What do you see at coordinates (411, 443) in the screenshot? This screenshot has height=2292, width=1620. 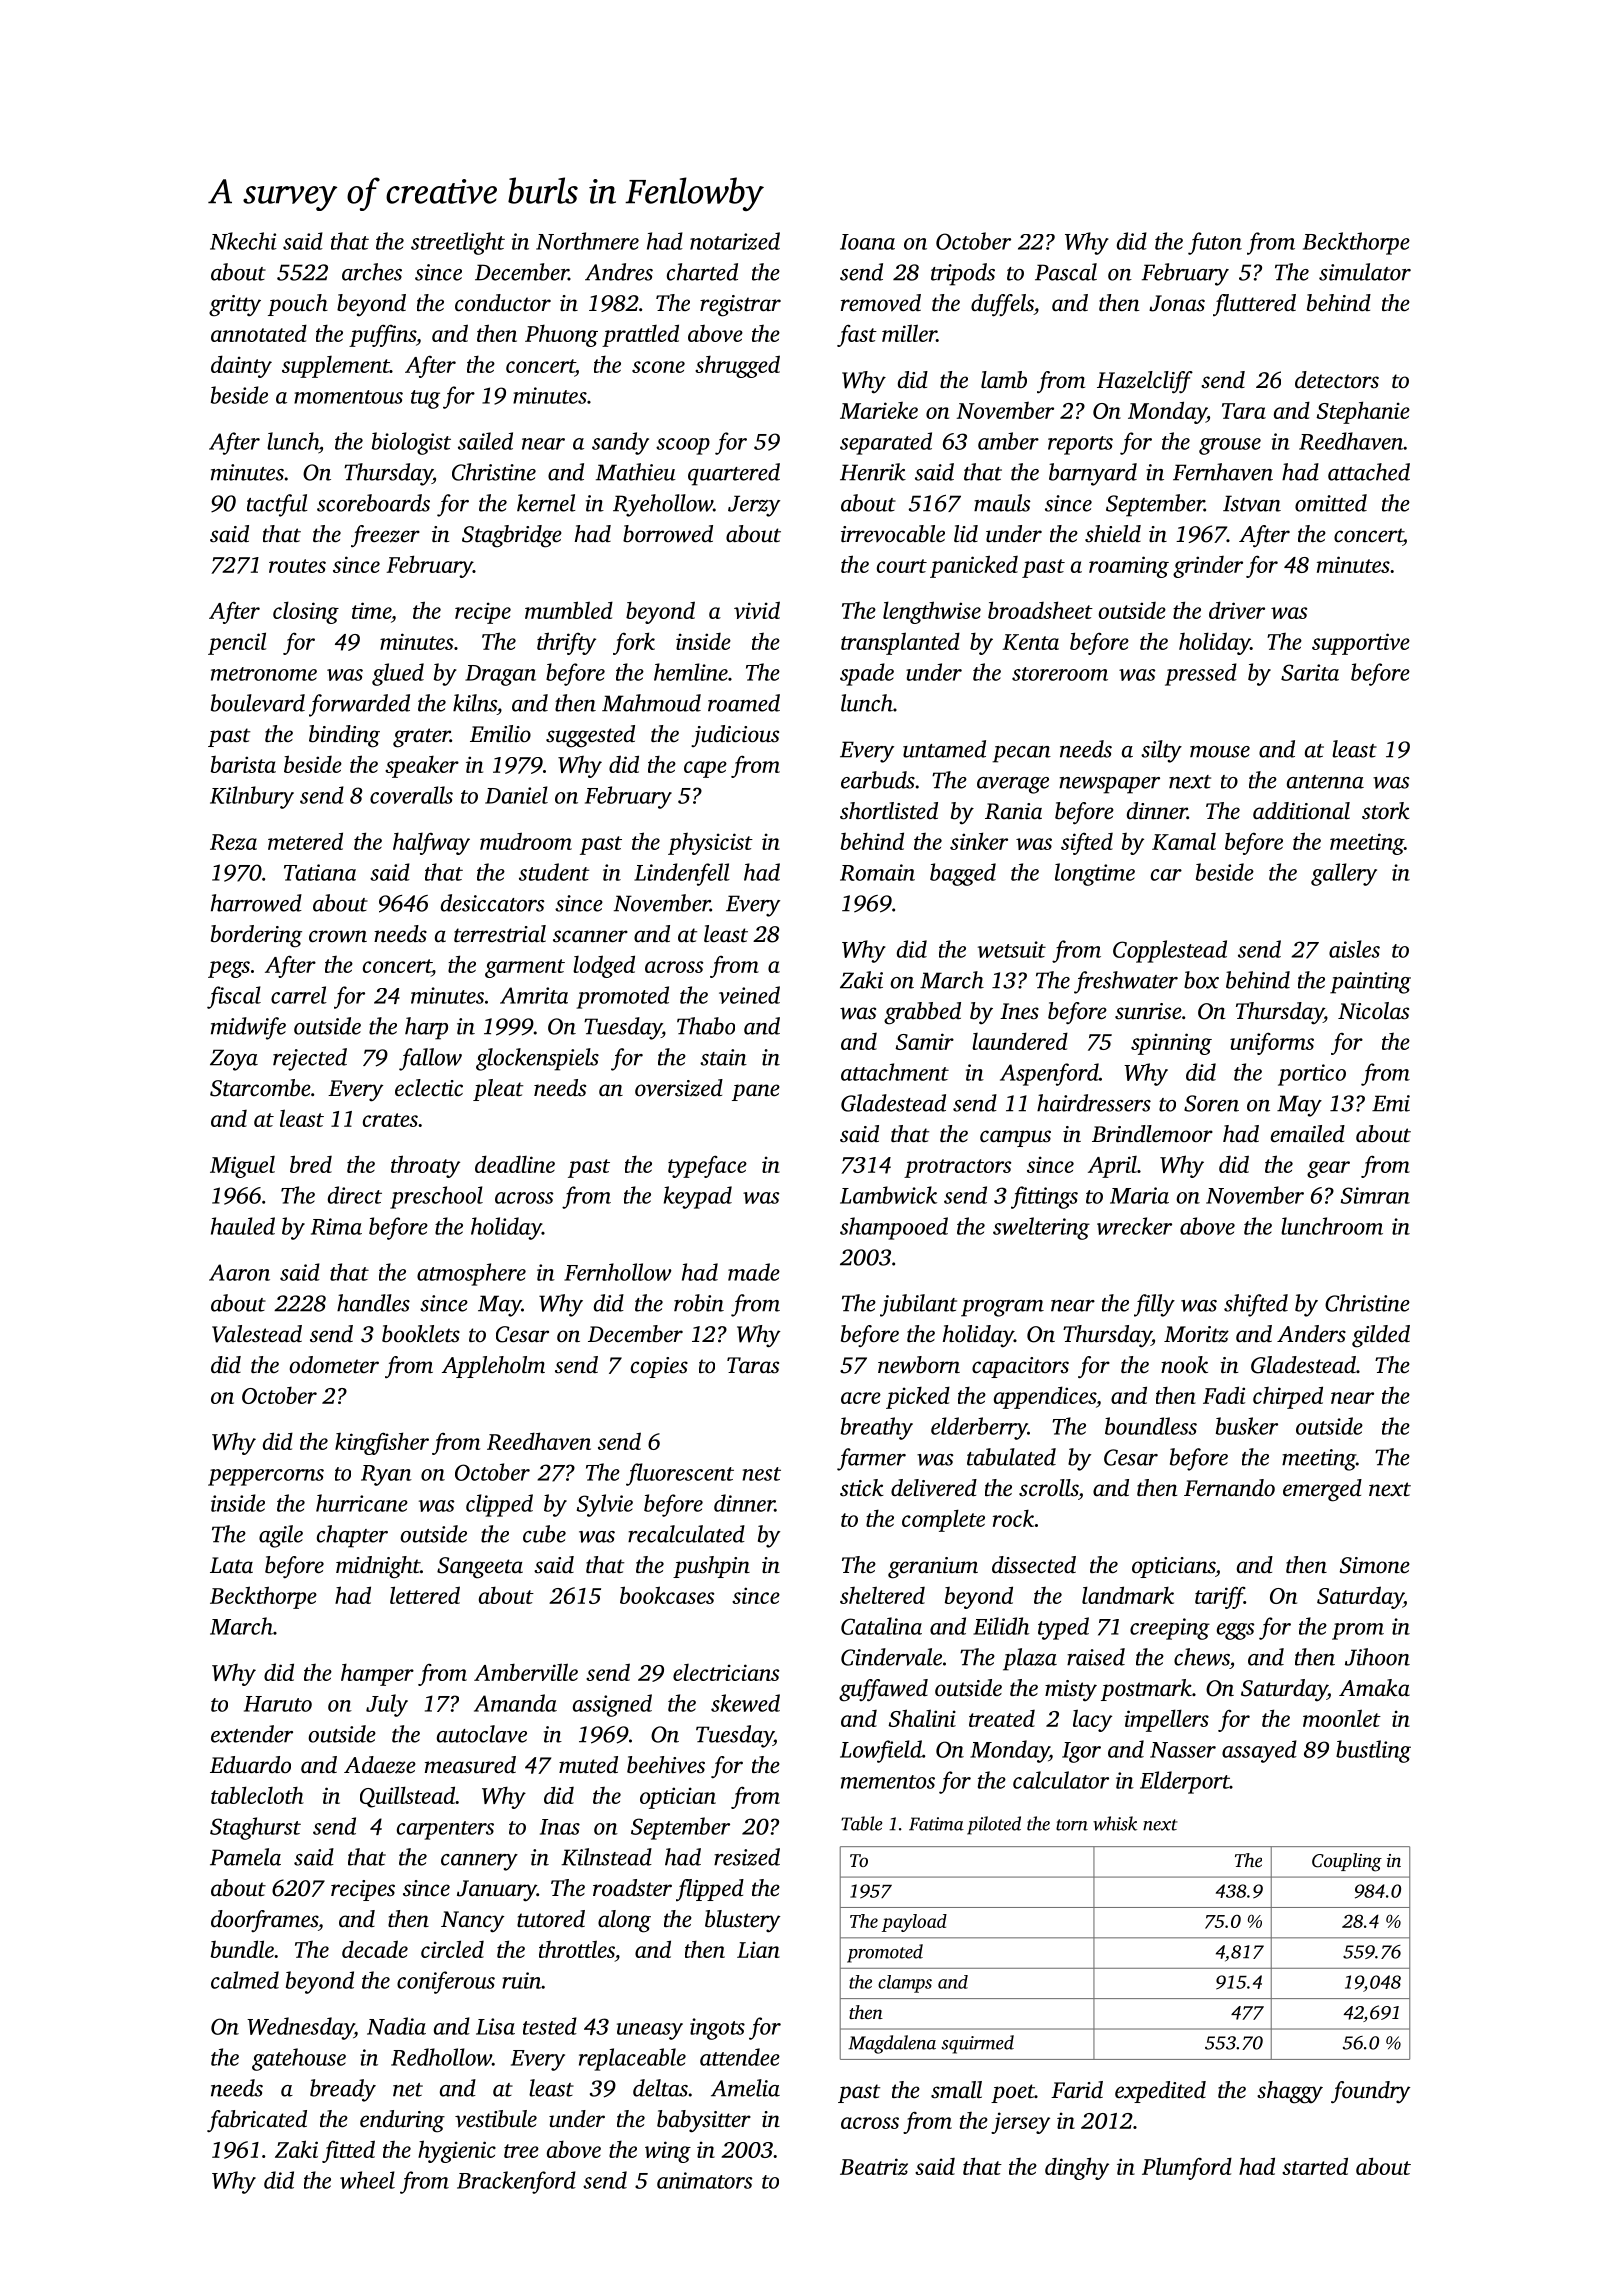 I see `biologist` at bounding box center [411, 443].
